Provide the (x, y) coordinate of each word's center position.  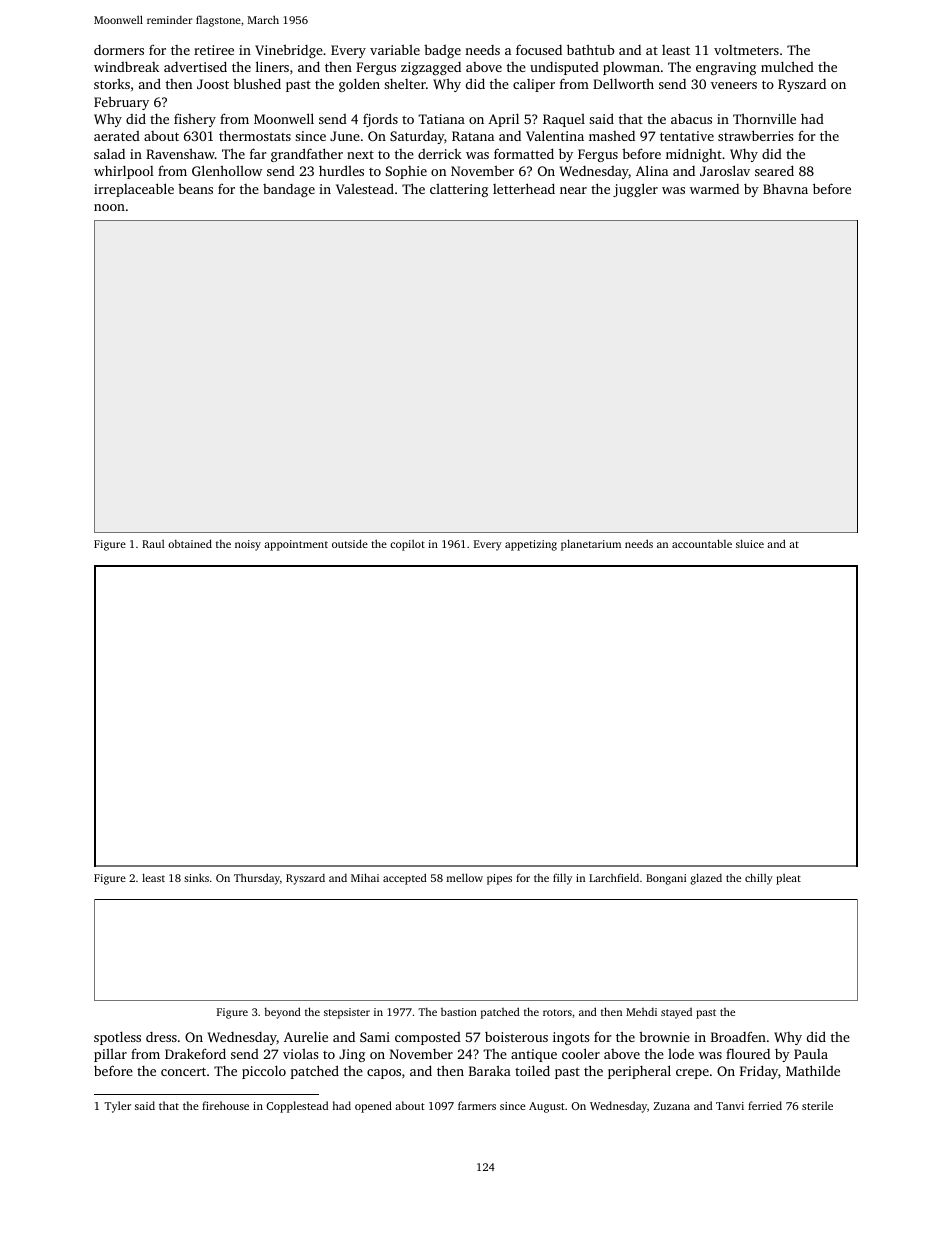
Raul (153, 544)
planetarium (591, 545)
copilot (407, 545)
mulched (787, 66)
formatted (524, 153)
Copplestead (297, 1107)
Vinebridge (289, 51)
